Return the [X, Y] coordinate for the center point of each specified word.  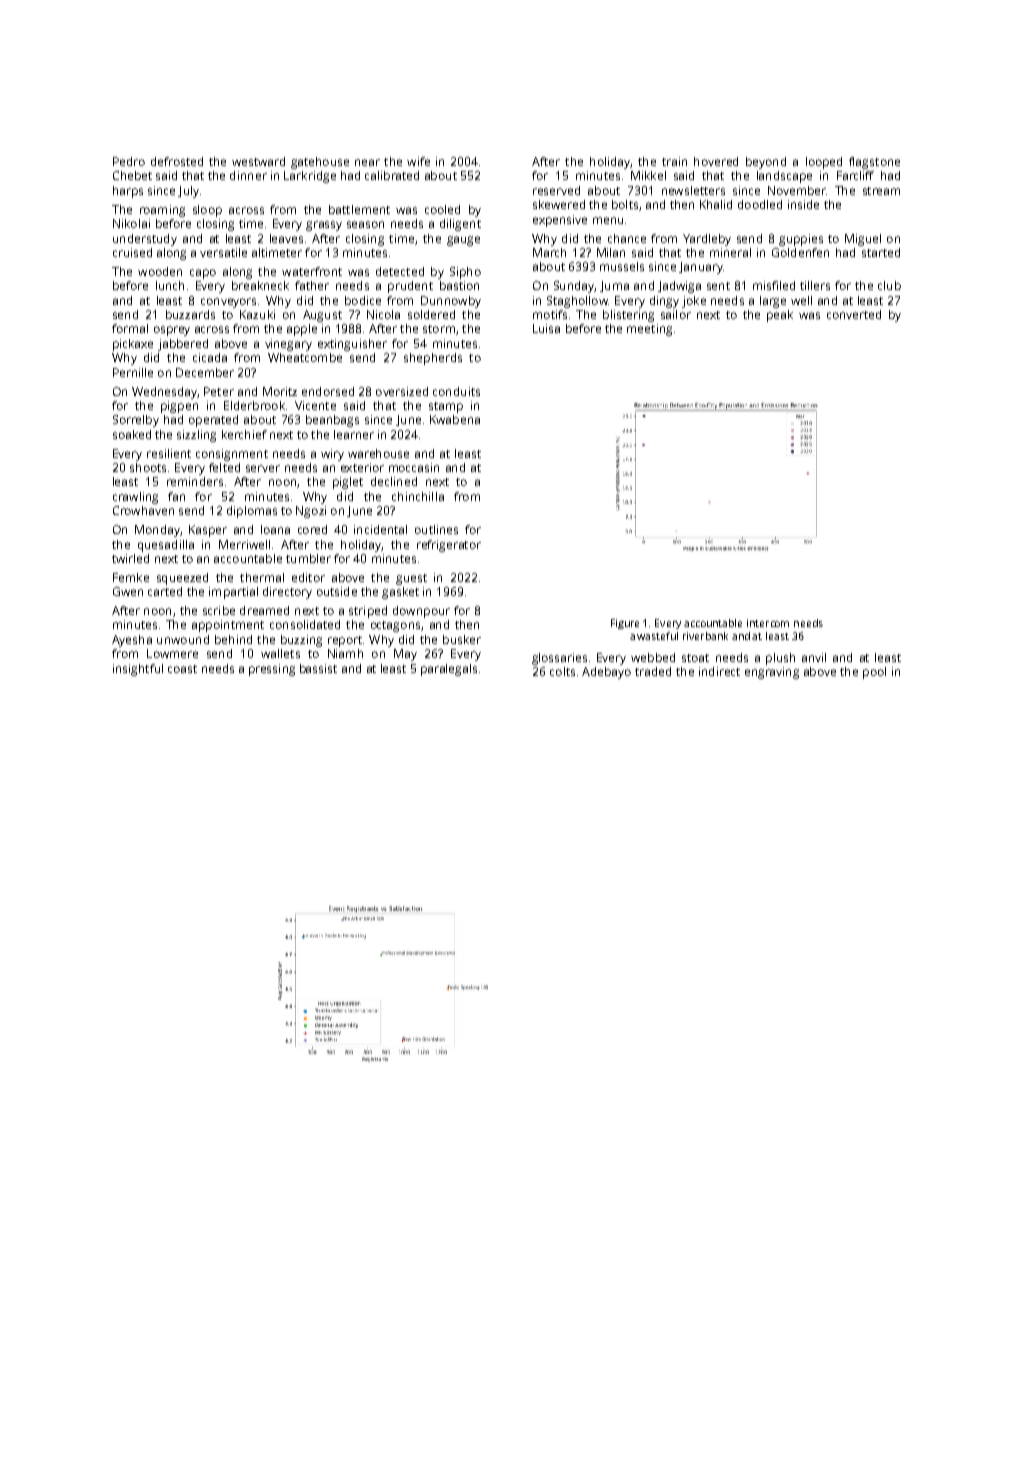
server [263, 468]
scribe [219, 610]
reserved [556, 190]
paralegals [449, 670]
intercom [768, 623]
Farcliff [855, 175]
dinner [248, 175]
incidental [380, 529]
